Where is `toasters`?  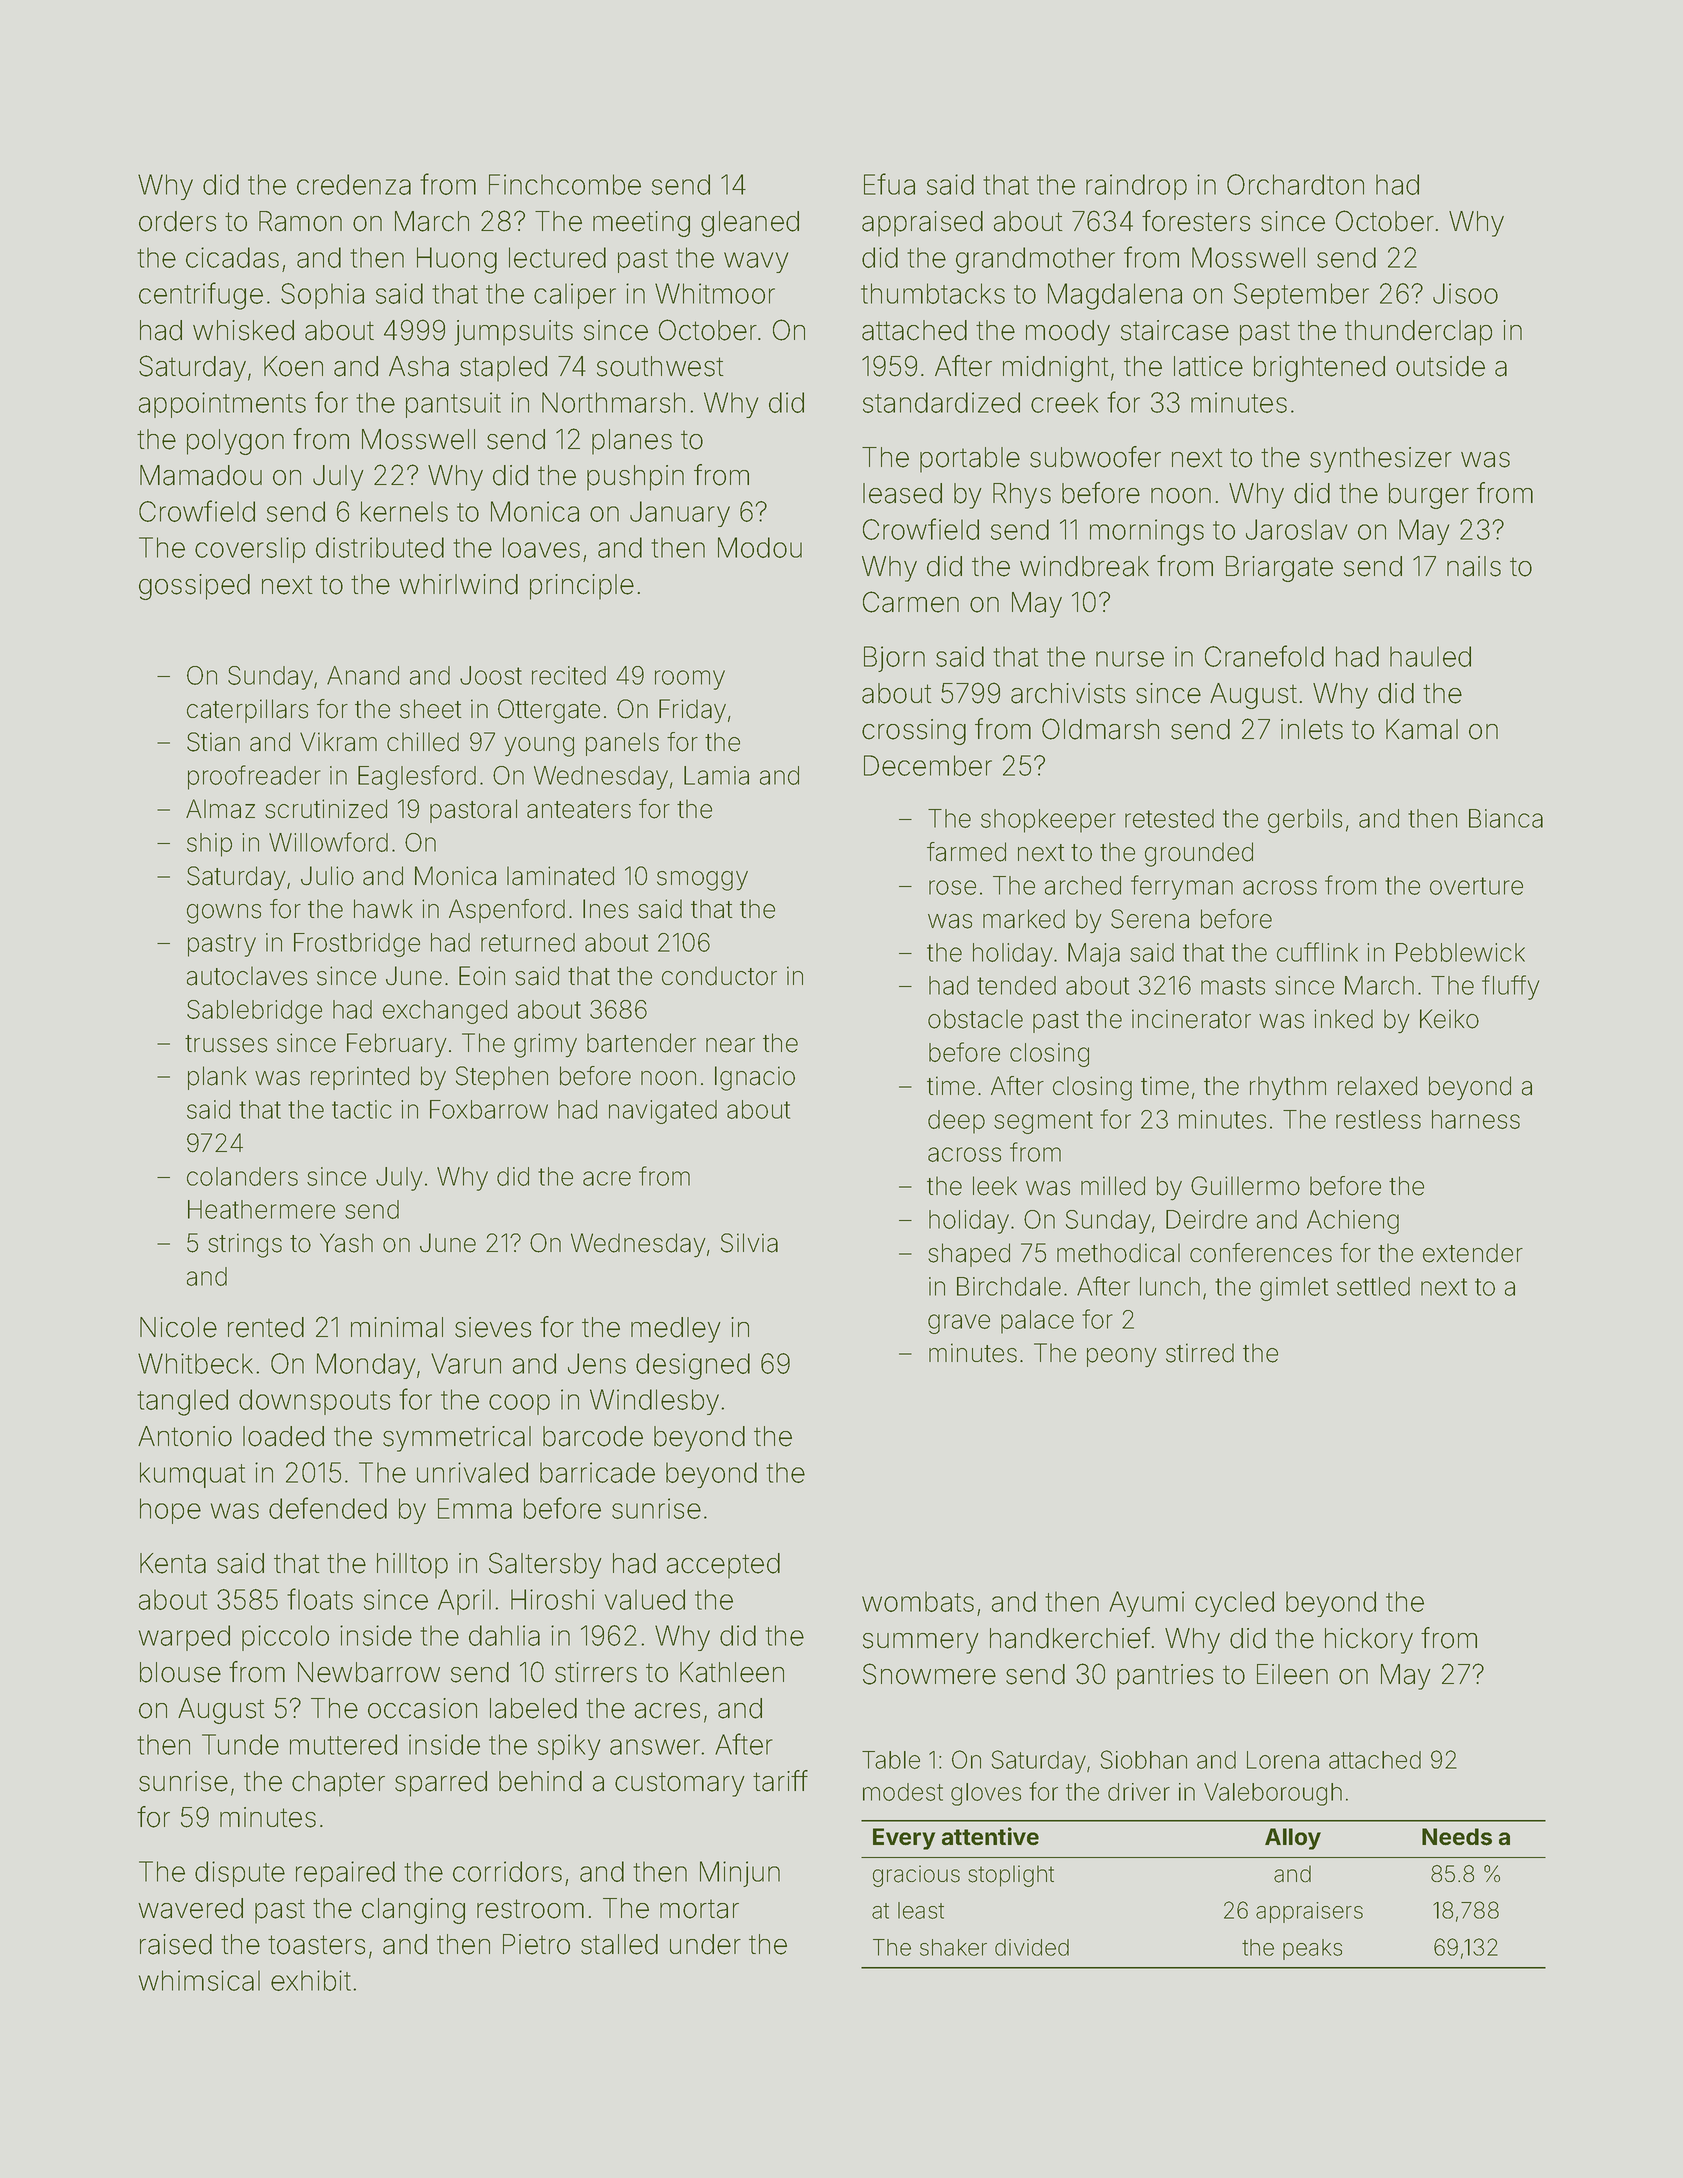 toasters is located at coordinates (316, 1945).
